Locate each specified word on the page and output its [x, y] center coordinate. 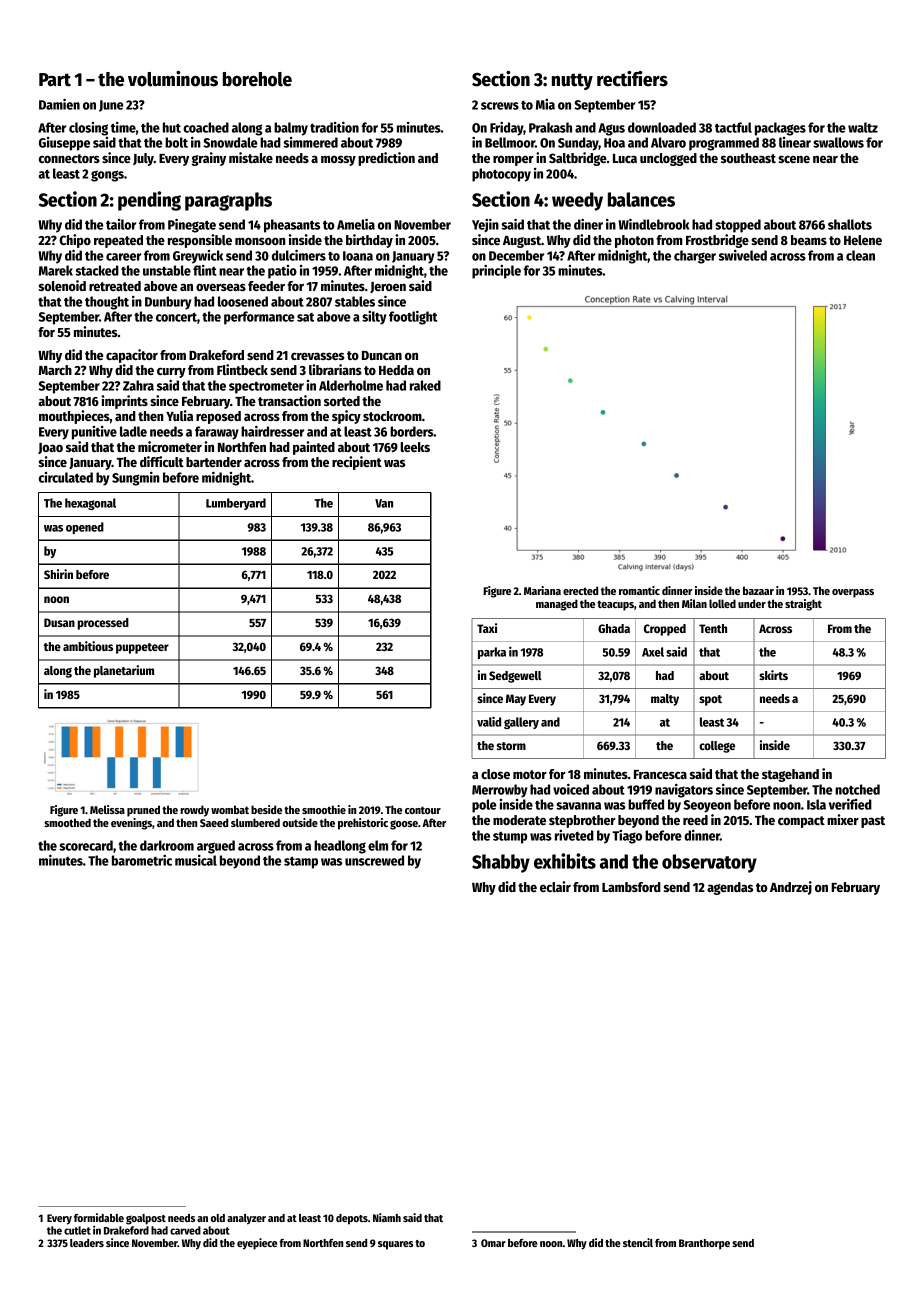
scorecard [86, 845]
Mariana [542, 590]
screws [500, 106]
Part [55, 80]
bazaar [758, 590]
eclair [555, 886]
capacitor [132, 356]
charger [695, 257]
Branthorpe [704, 1244]
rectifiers [632, 79]
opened [85, 528]
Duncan [382, 355]
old [218, 1218]
